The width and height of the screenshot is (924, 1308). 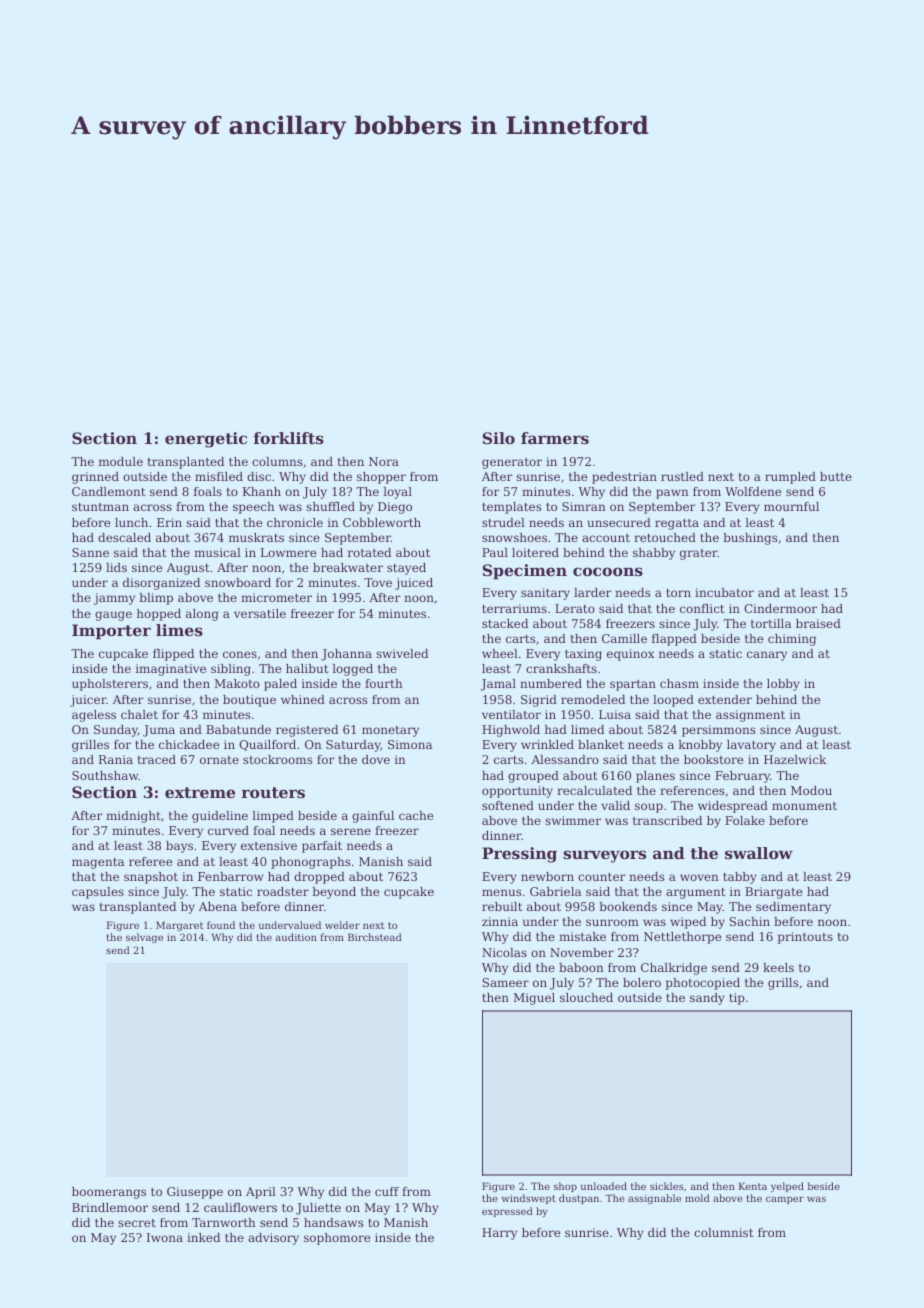 I want to click on cuff, so click(x=387, y=1191).
